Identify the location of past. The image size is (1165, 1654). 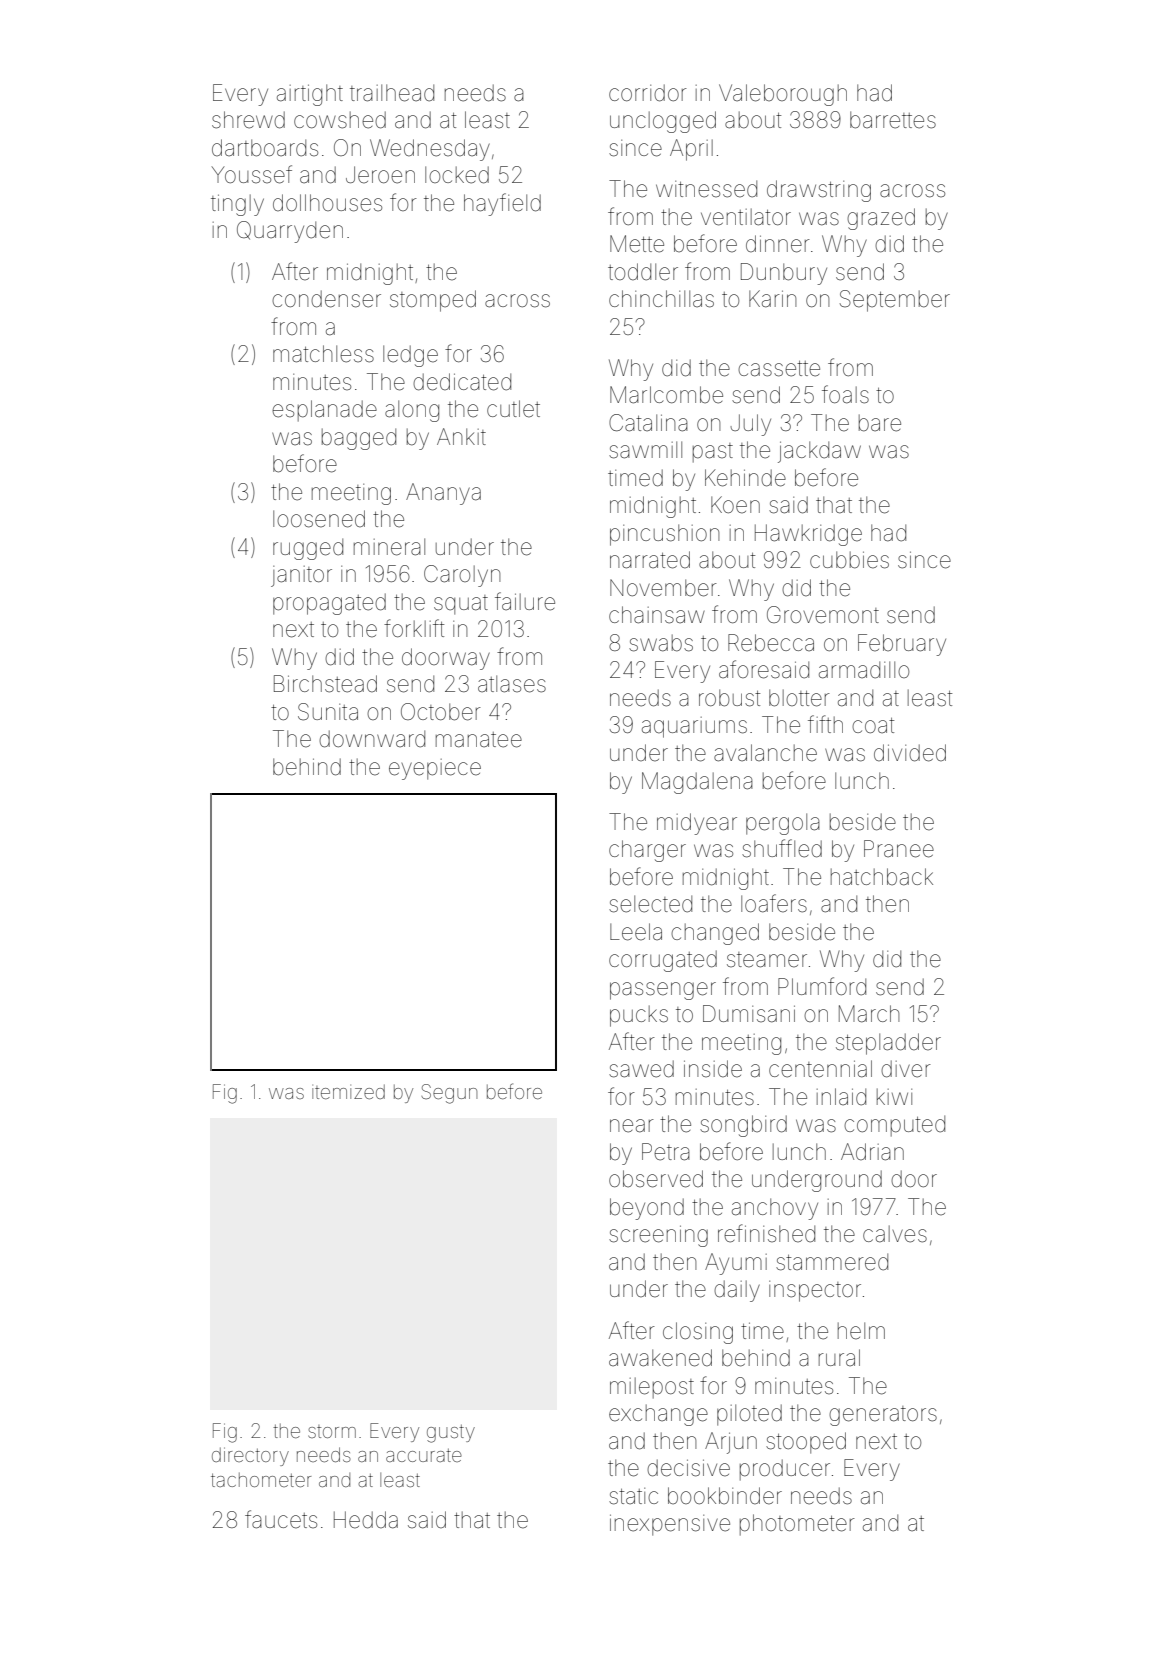
(713, 452).
